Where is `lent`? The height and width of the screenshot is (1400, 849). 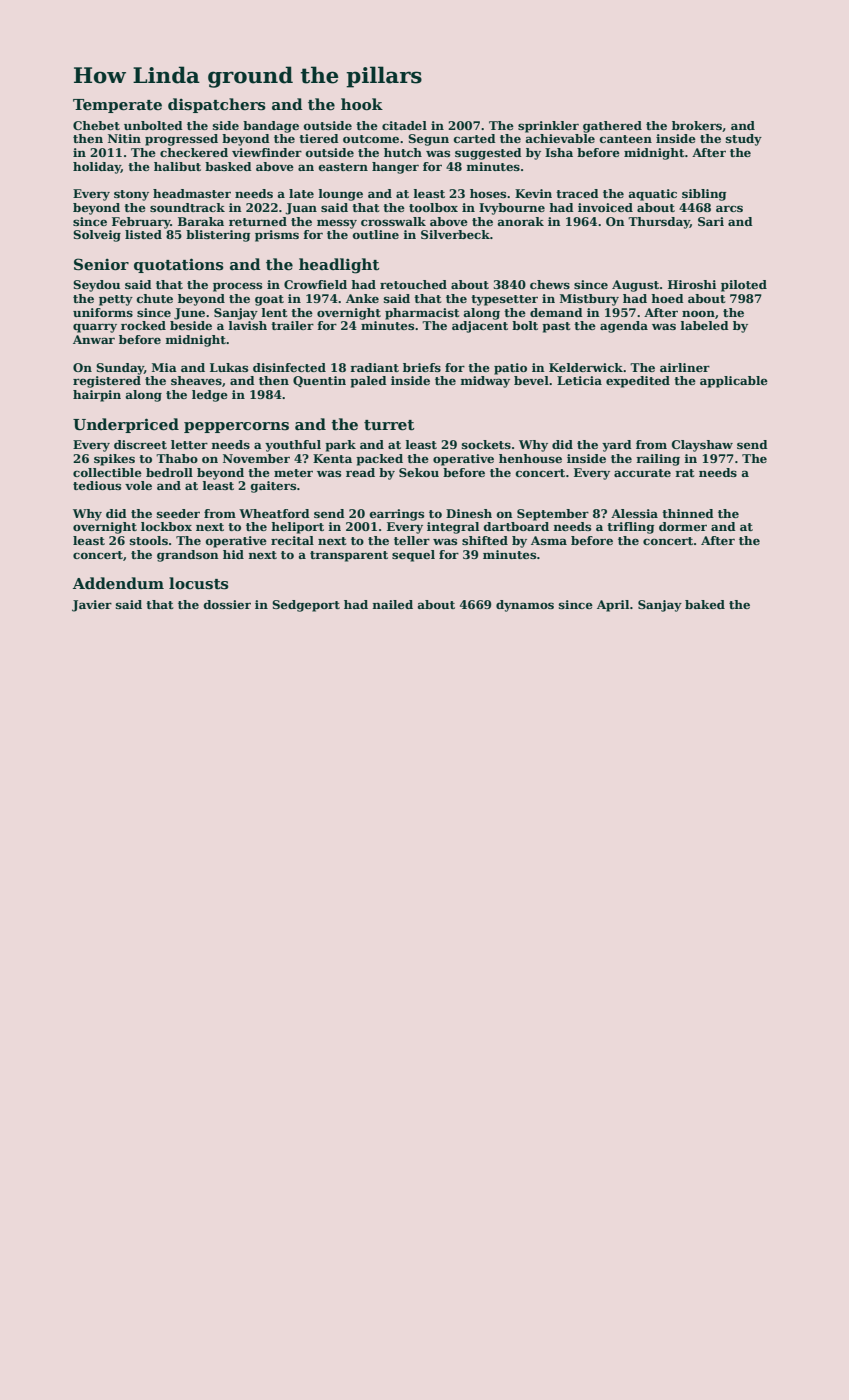 lent is located at coordinates (275, 312).
